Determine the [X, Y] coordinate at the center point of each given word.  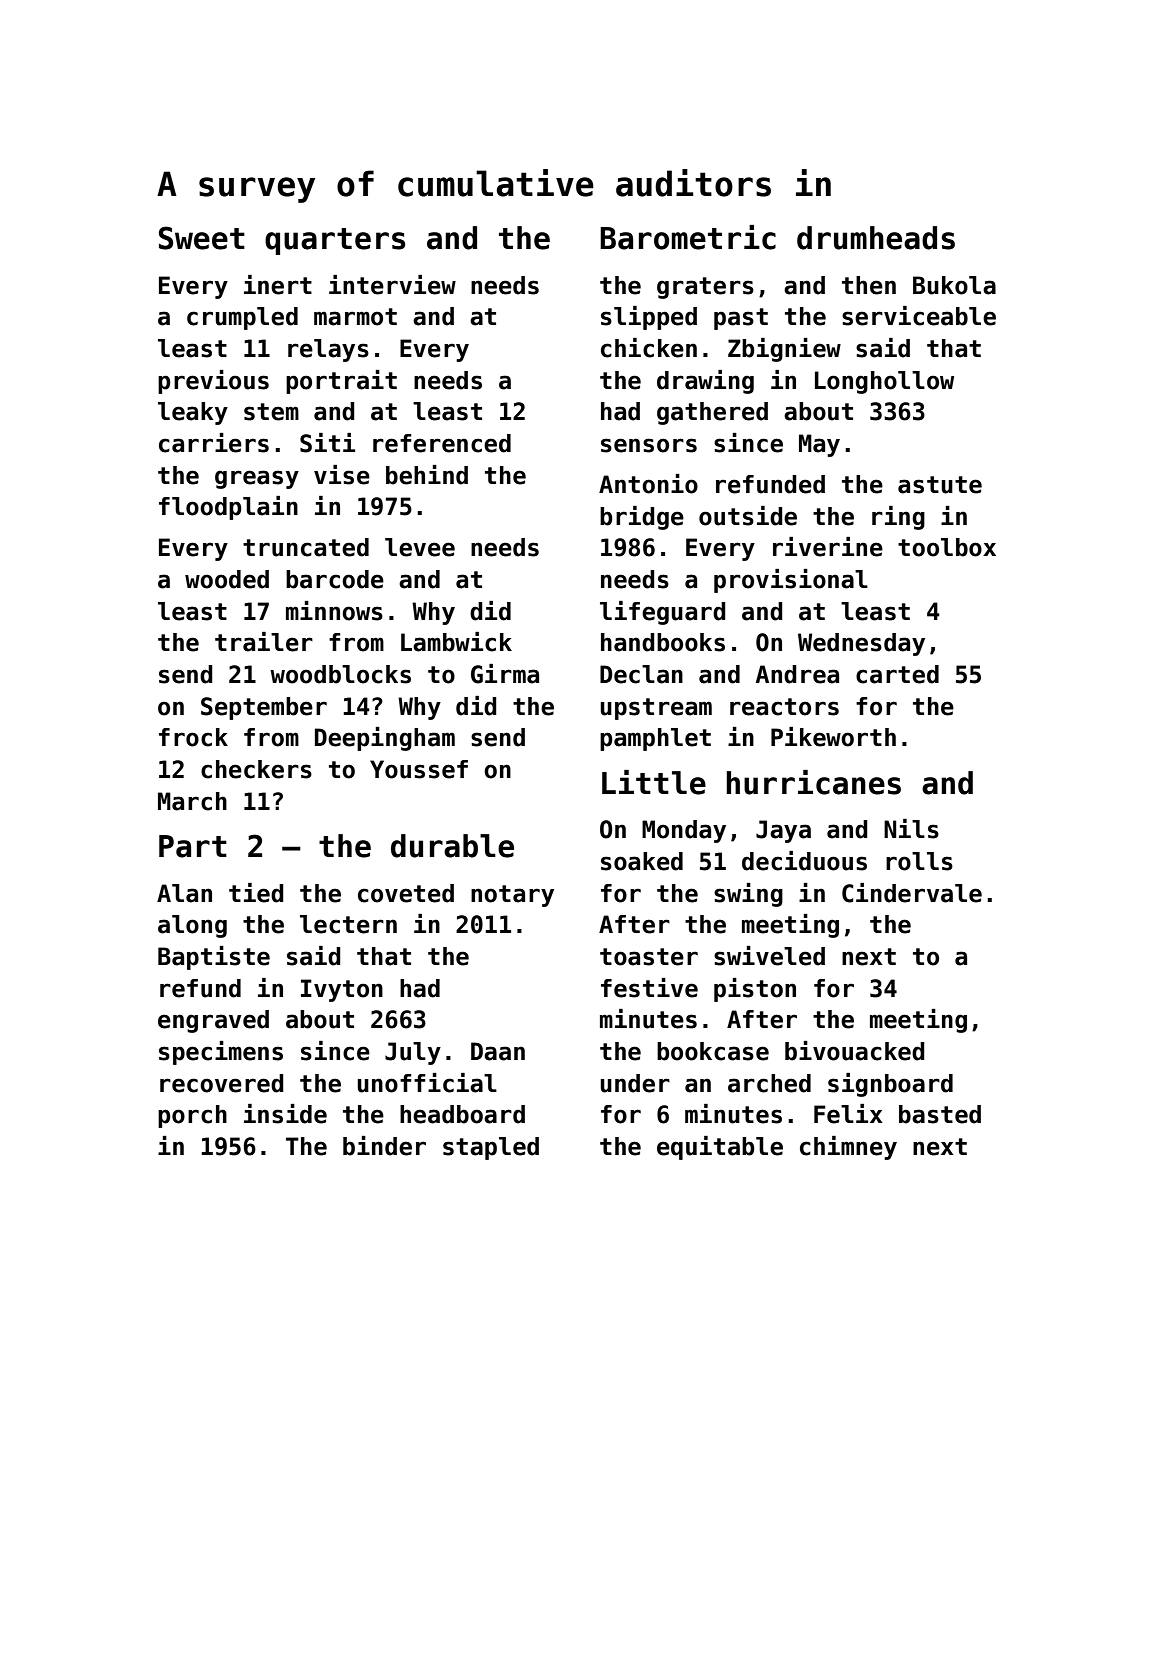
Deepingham [385, 739]
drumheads [876, 238]
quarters [335, 241]
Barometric [688, 237]
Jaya [783, 831]
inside [285, 1114]
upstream [656, 709]
